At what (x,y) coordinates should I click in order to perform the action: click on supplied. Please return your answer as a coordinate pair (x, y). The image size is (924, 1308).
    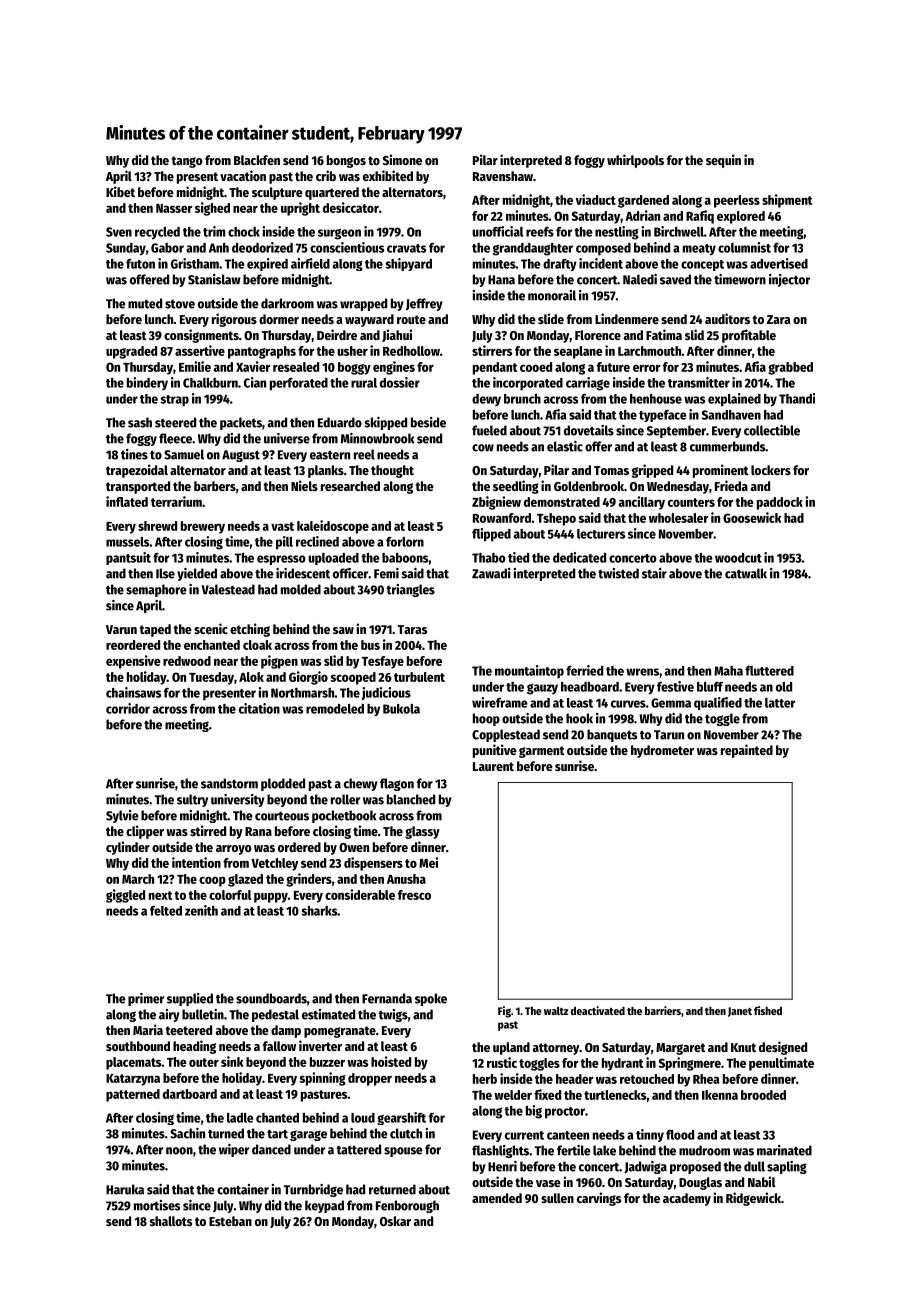
    Looking at the image, I should click on (190, 999).
